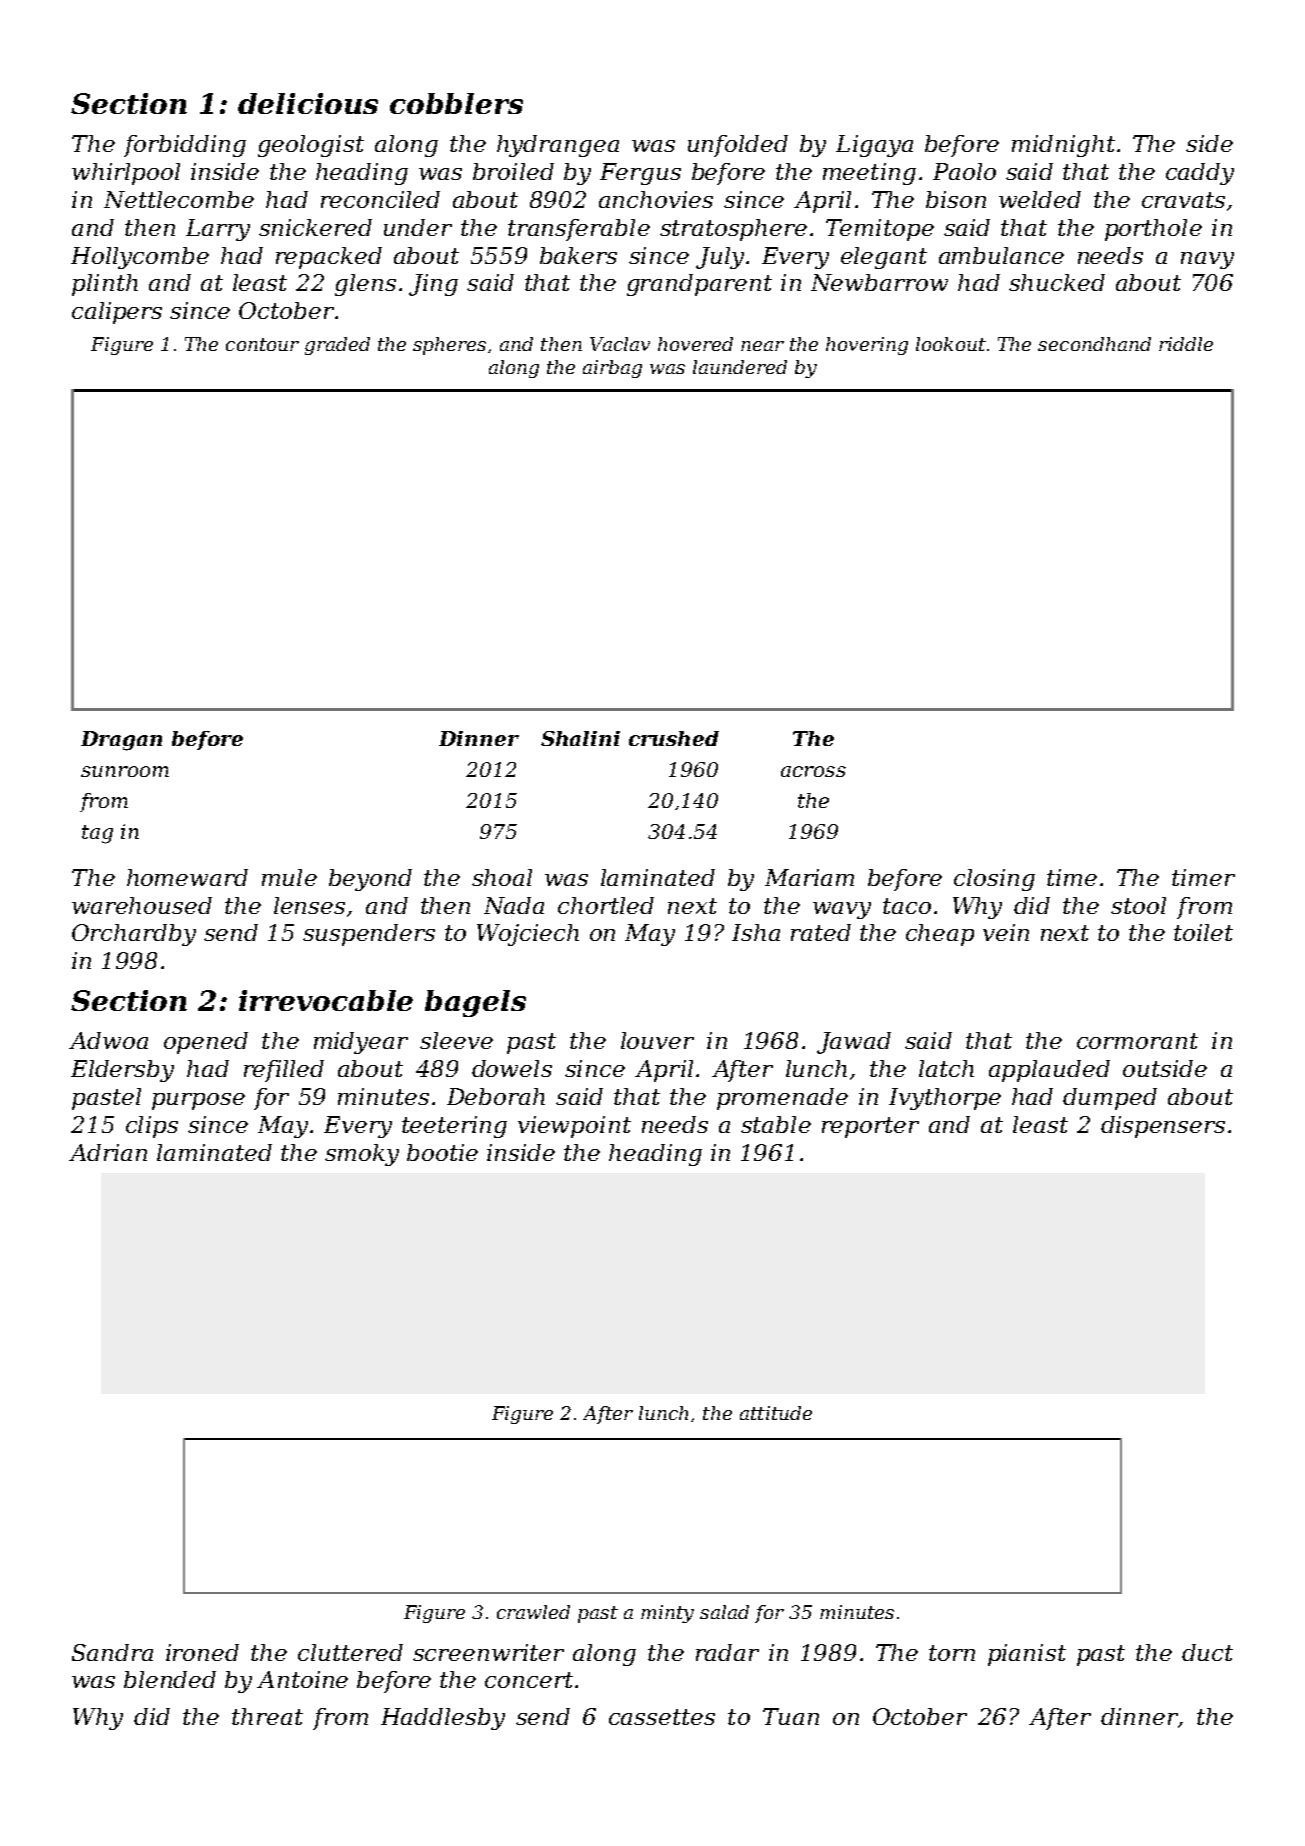  Describe the element at coordinates (874, 146) in the page. I see `Ligaya` at that location.
